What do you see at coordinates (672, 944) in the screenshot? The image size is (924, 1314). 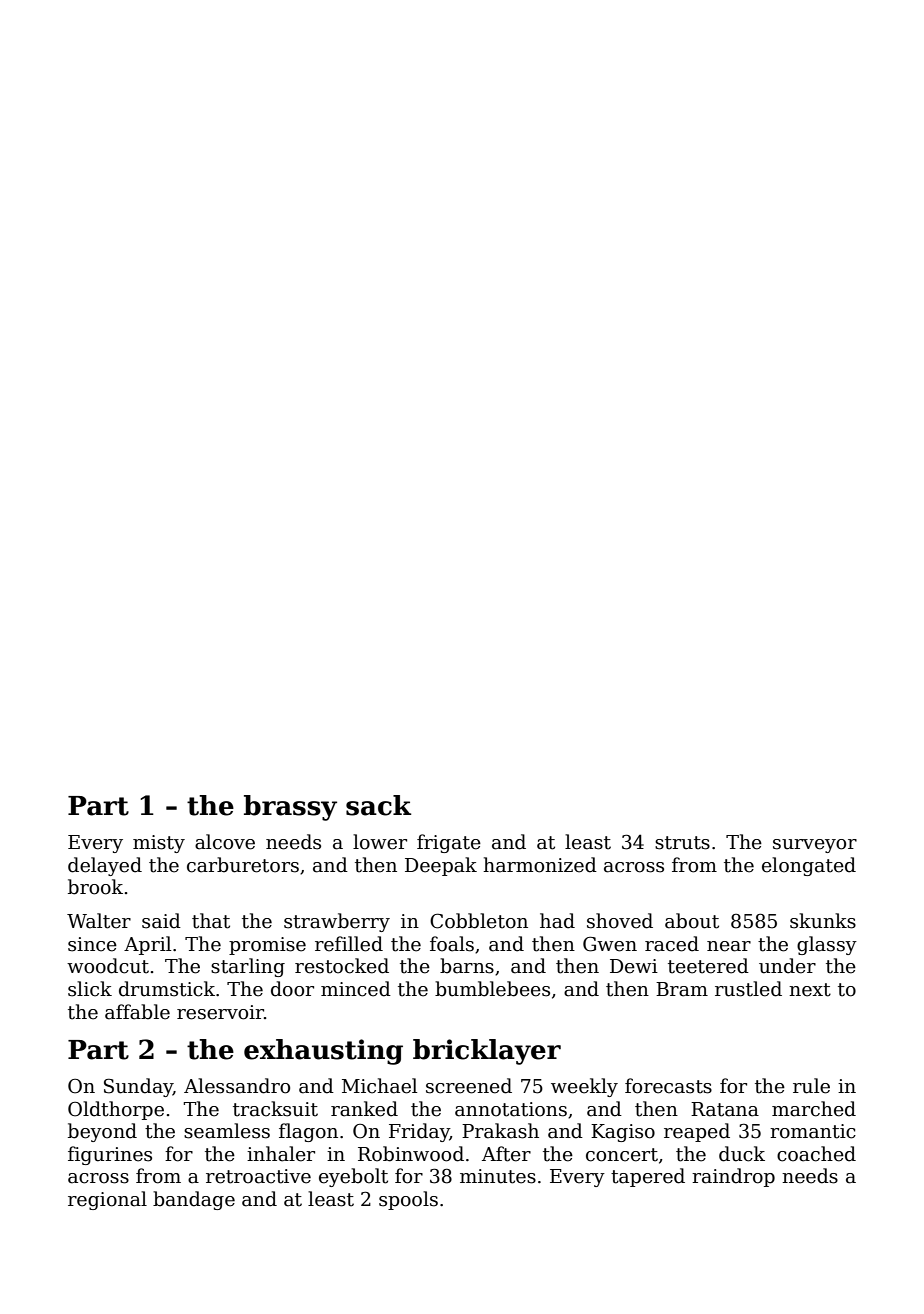 I see `raced` at bounding box center [672, 944].
